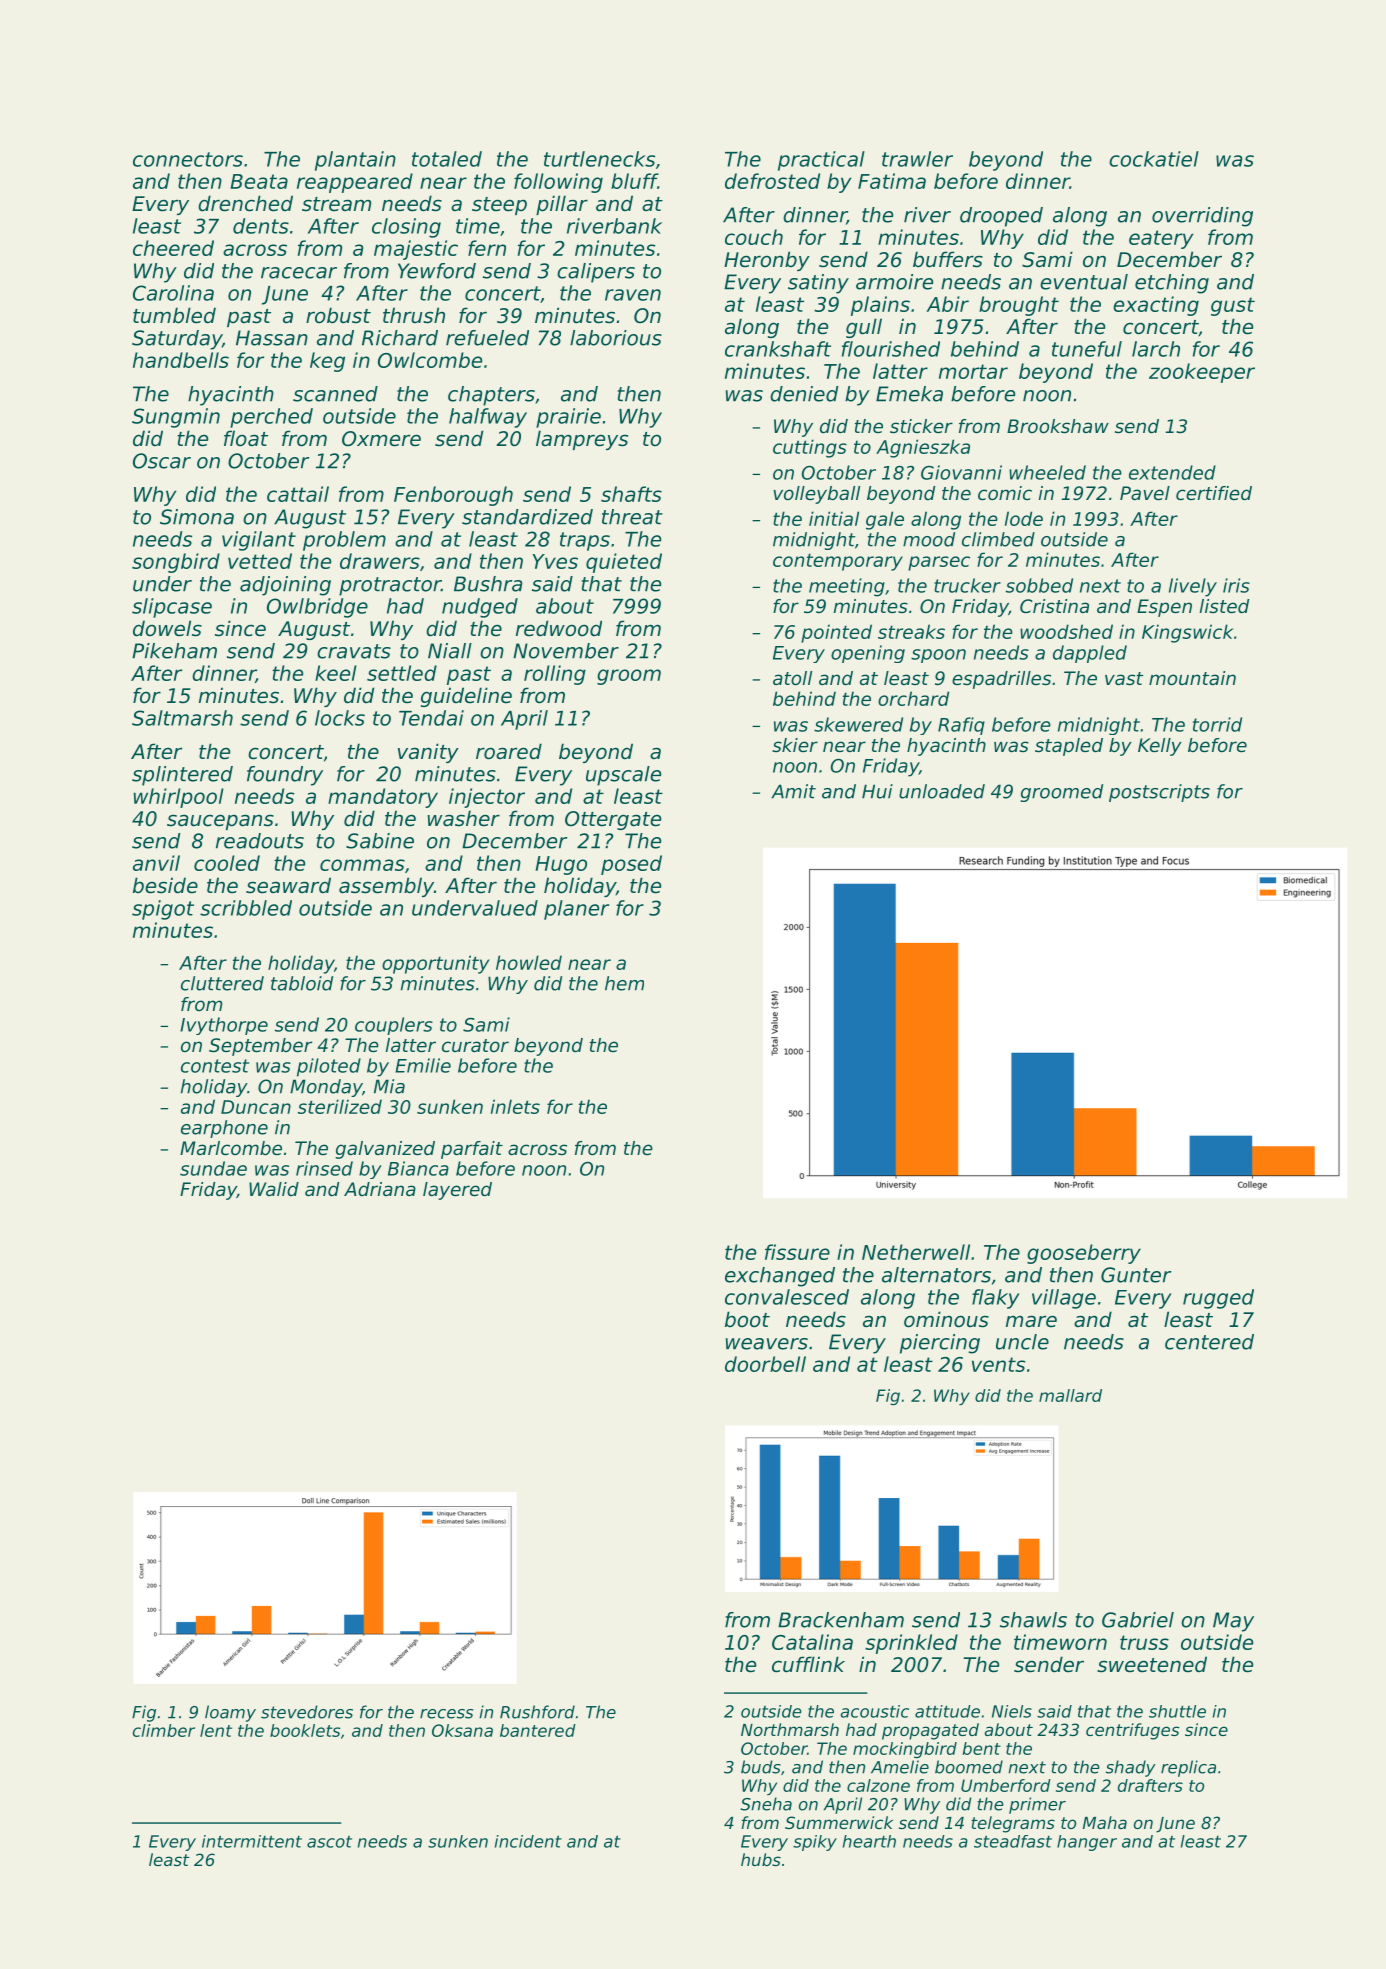 This screenshot has height=1969, width=1386. I want to click on incident, so click(528, 1841).
